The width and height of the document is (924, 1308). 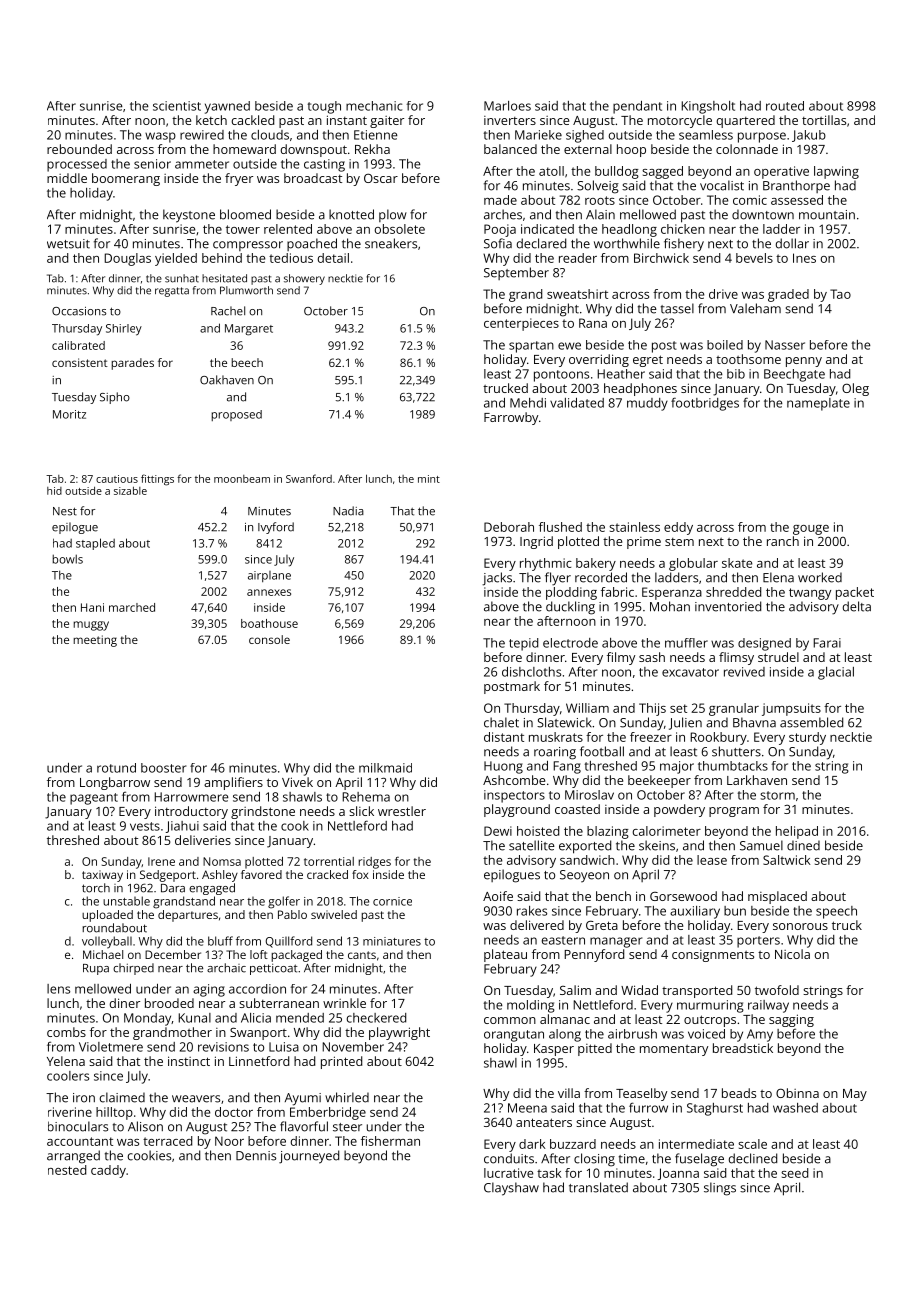 I want to click on flimsy, so click(x=736, y=658).
